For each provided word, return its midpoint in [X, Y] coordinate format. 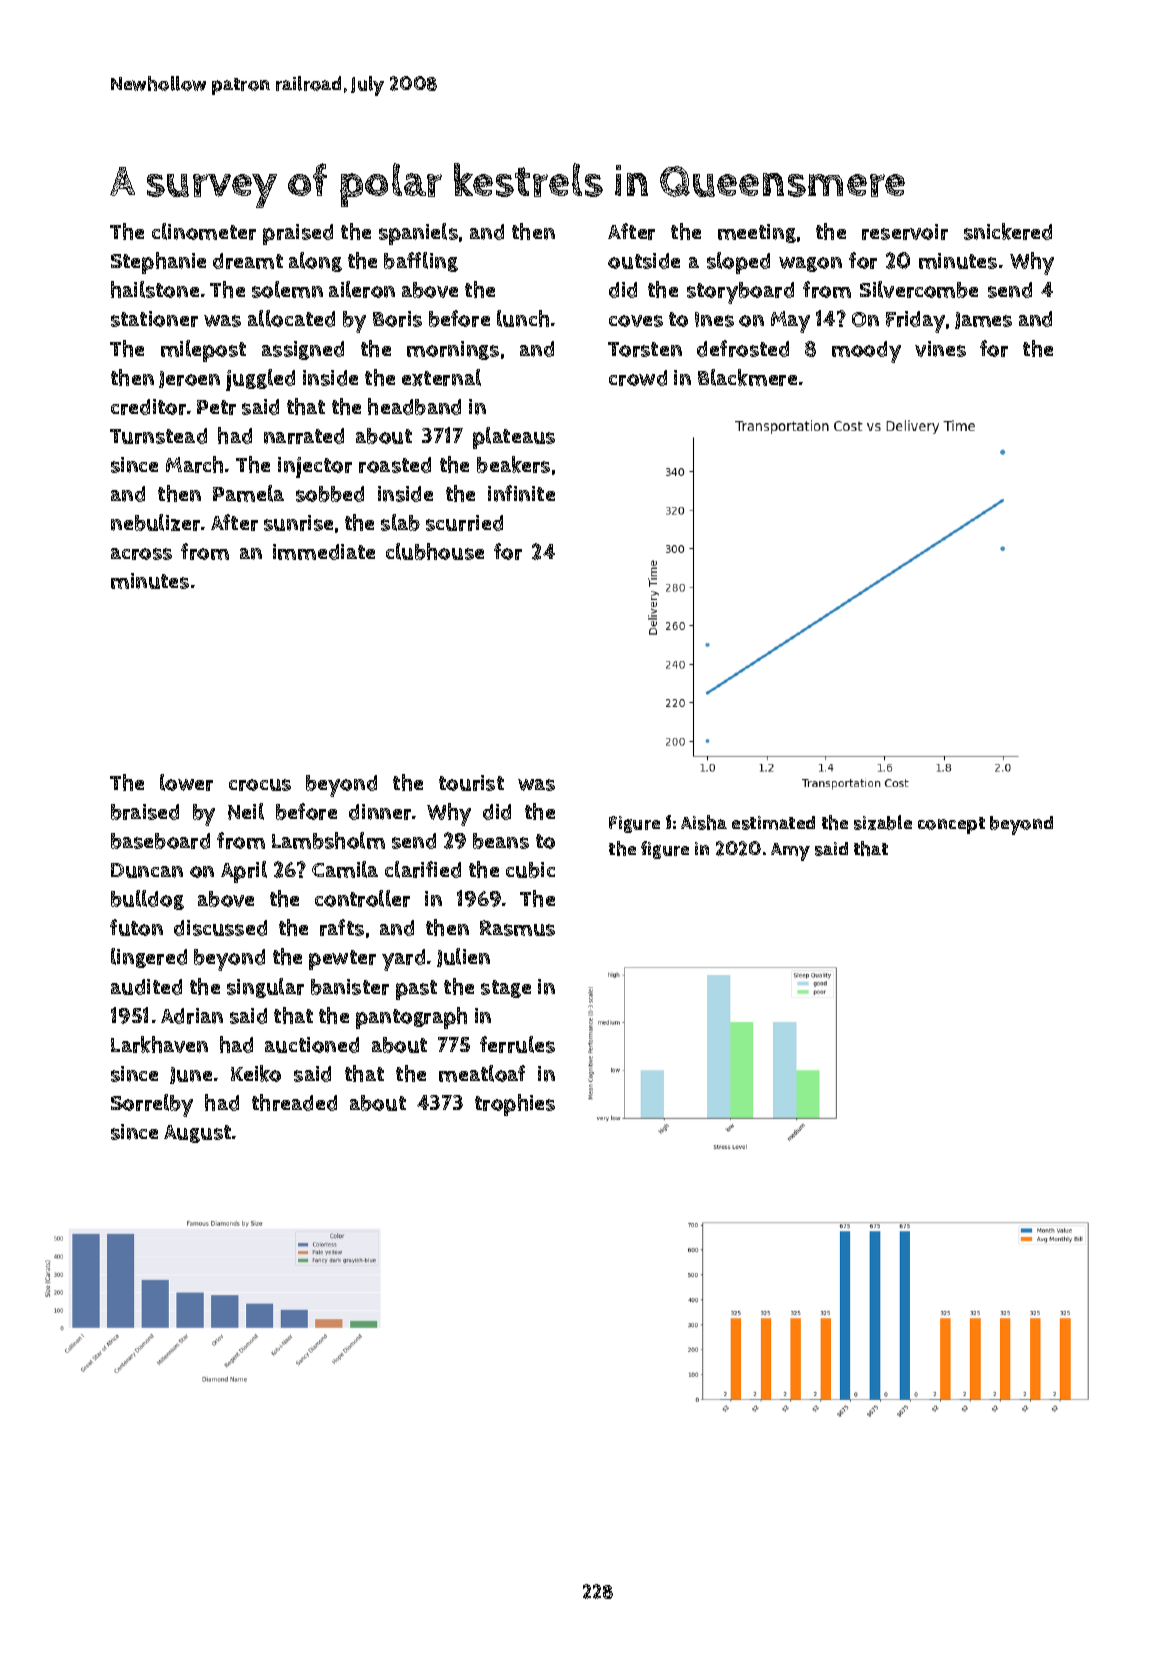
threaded [294, 1102]
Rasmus [517, 928]
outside [644, 261]
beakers [513, 464]
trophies [515, 1105]
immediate [324, 552]
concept [951, 825]
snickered [1008, 231]
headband [414, 406]
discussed [220, 928]
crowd [638, 378]
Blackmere [747, 377]
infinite [521, 493]
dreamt [248, 261]
